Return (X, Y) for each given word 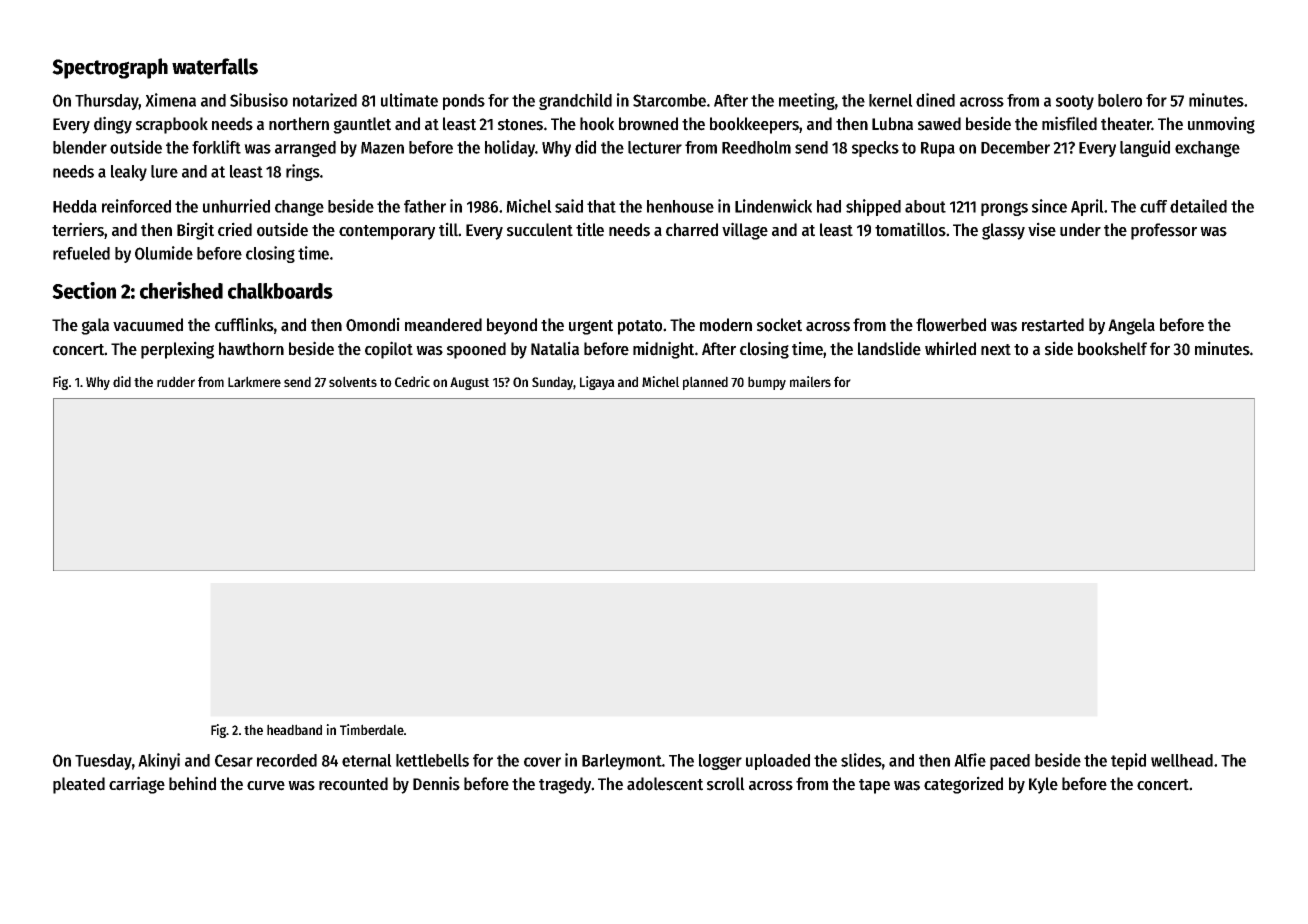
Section (84, 290)
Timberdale (372, 729)
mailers (810, 381)
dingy (113, 125)
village (745, 231)
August (469, 383)
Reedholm (756, 147)
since (1049, 206)
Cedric (412, 381)
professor (1164, 231)
